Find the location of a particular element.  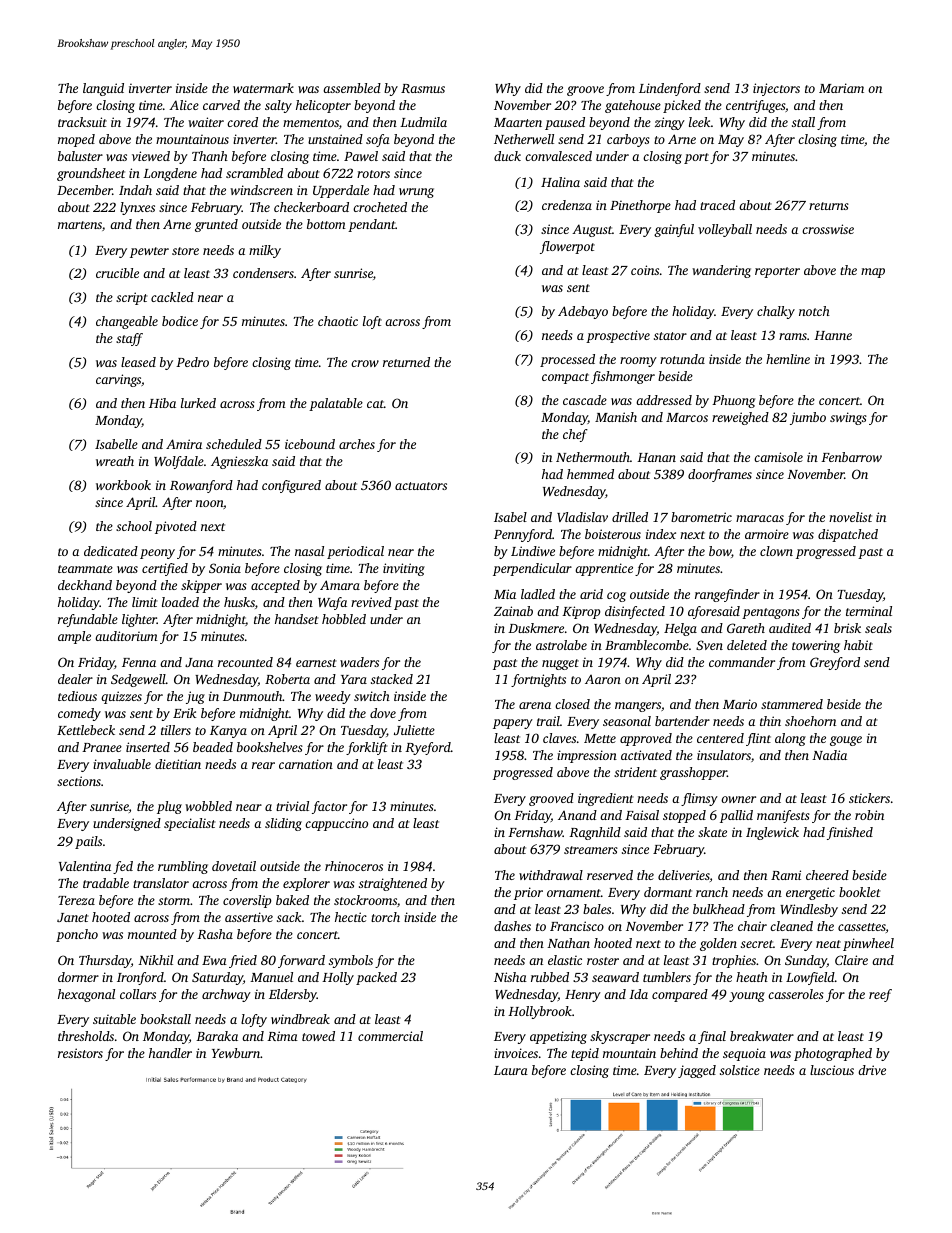

Laura is located at coordinates (511, 1070).
